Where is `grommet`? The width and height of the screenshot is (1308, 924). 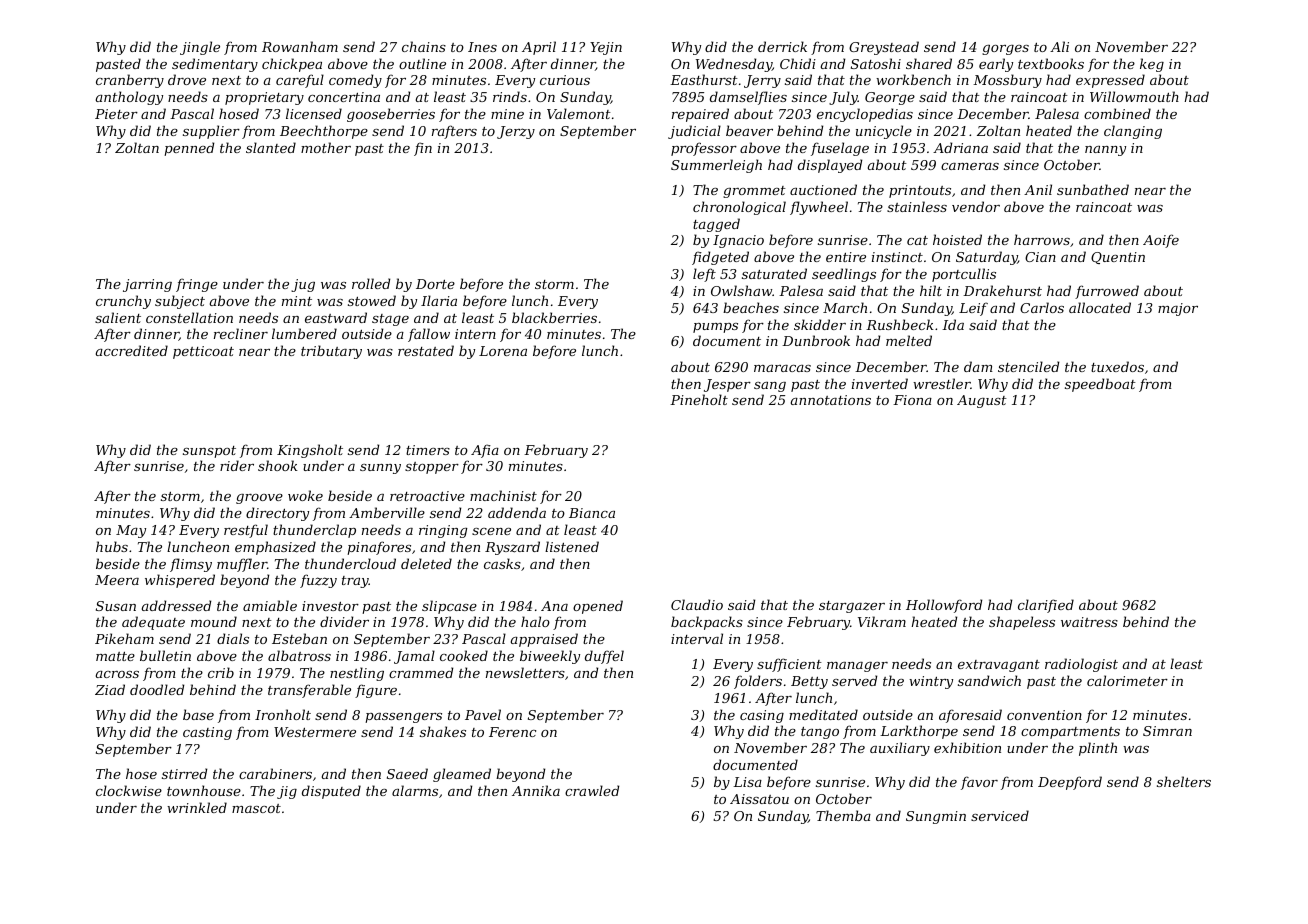
grommet is located at coordinates (754, 192).
